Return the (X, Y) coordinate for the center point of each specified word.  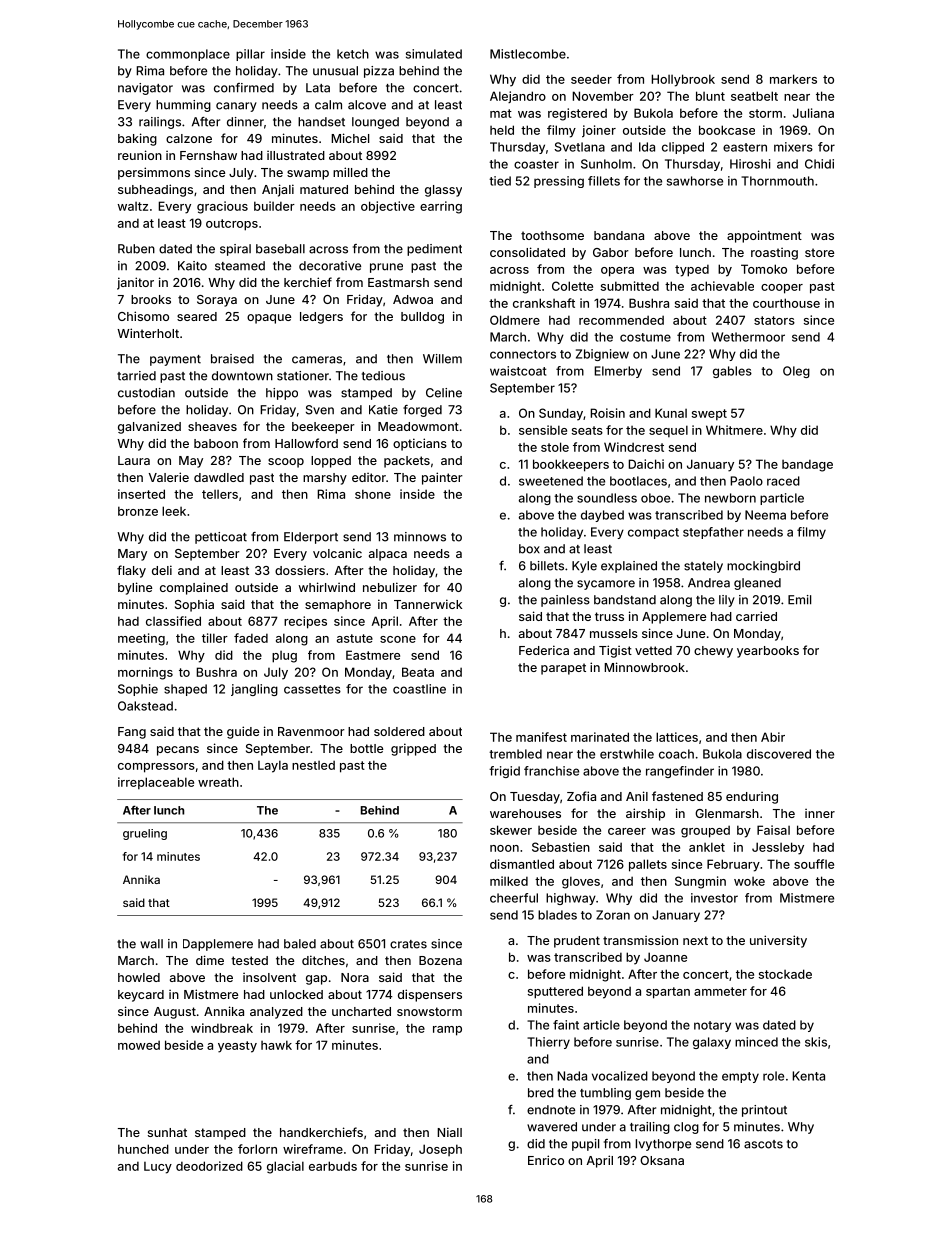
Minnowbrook (644, 667)
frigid (504, 772)
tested (249, 960)
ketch (353, 54)
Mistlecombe (528, 54)
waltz (133, 206)
